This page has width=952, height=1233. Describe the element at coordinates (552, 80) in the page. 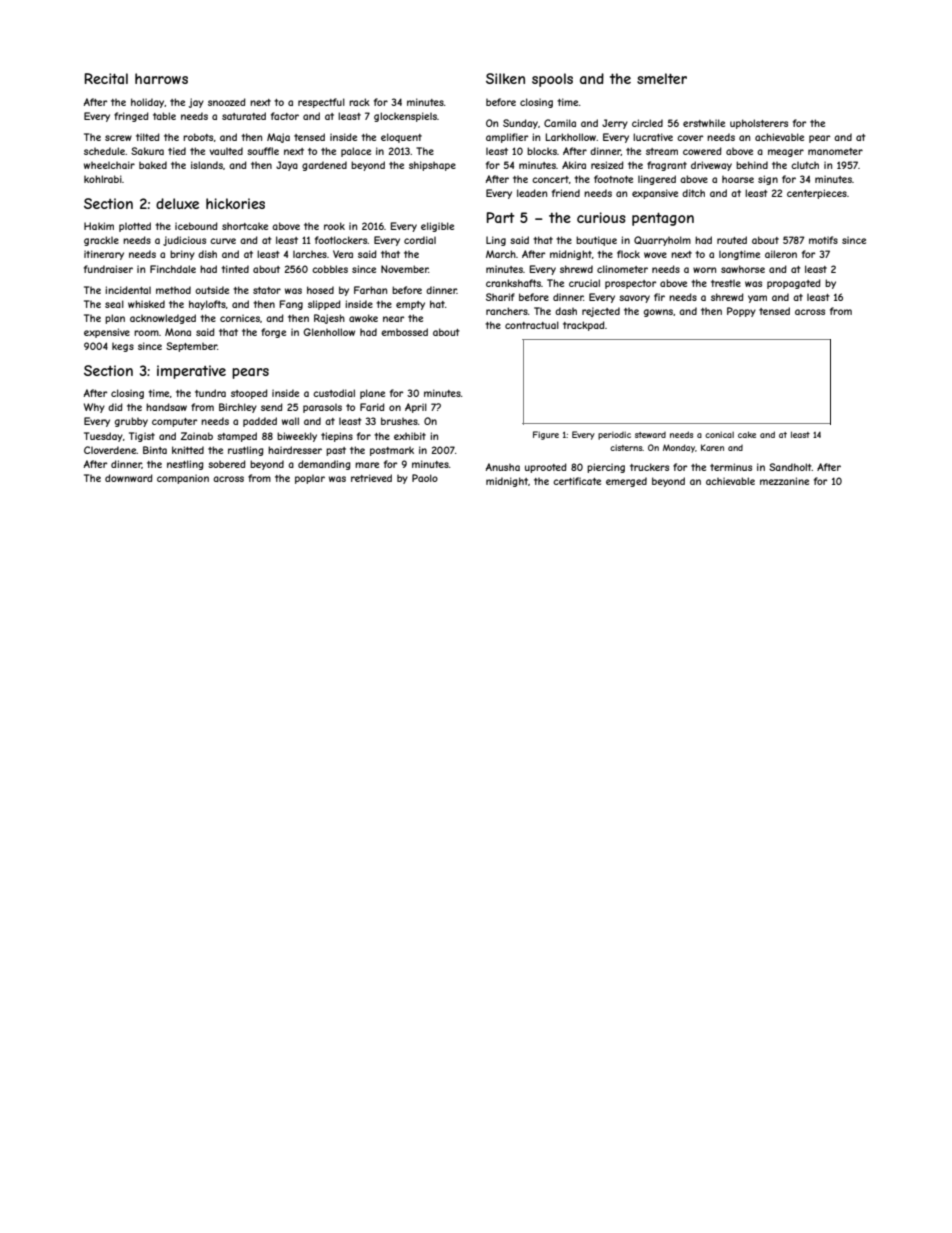

I see `spools` at that location.
